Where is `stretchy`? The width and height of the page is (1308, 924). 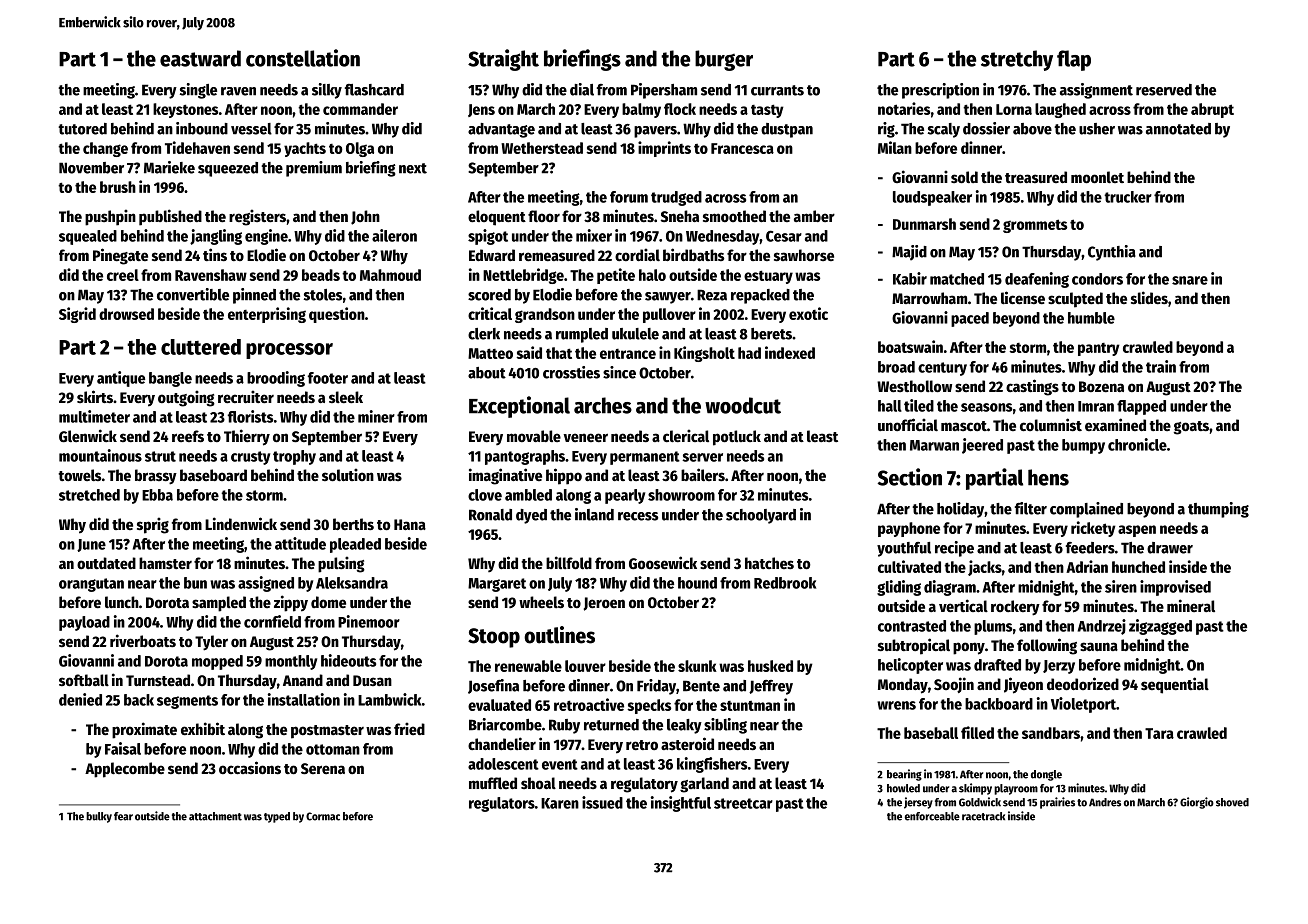 stretchy is located at coordinates (1017, 60).
